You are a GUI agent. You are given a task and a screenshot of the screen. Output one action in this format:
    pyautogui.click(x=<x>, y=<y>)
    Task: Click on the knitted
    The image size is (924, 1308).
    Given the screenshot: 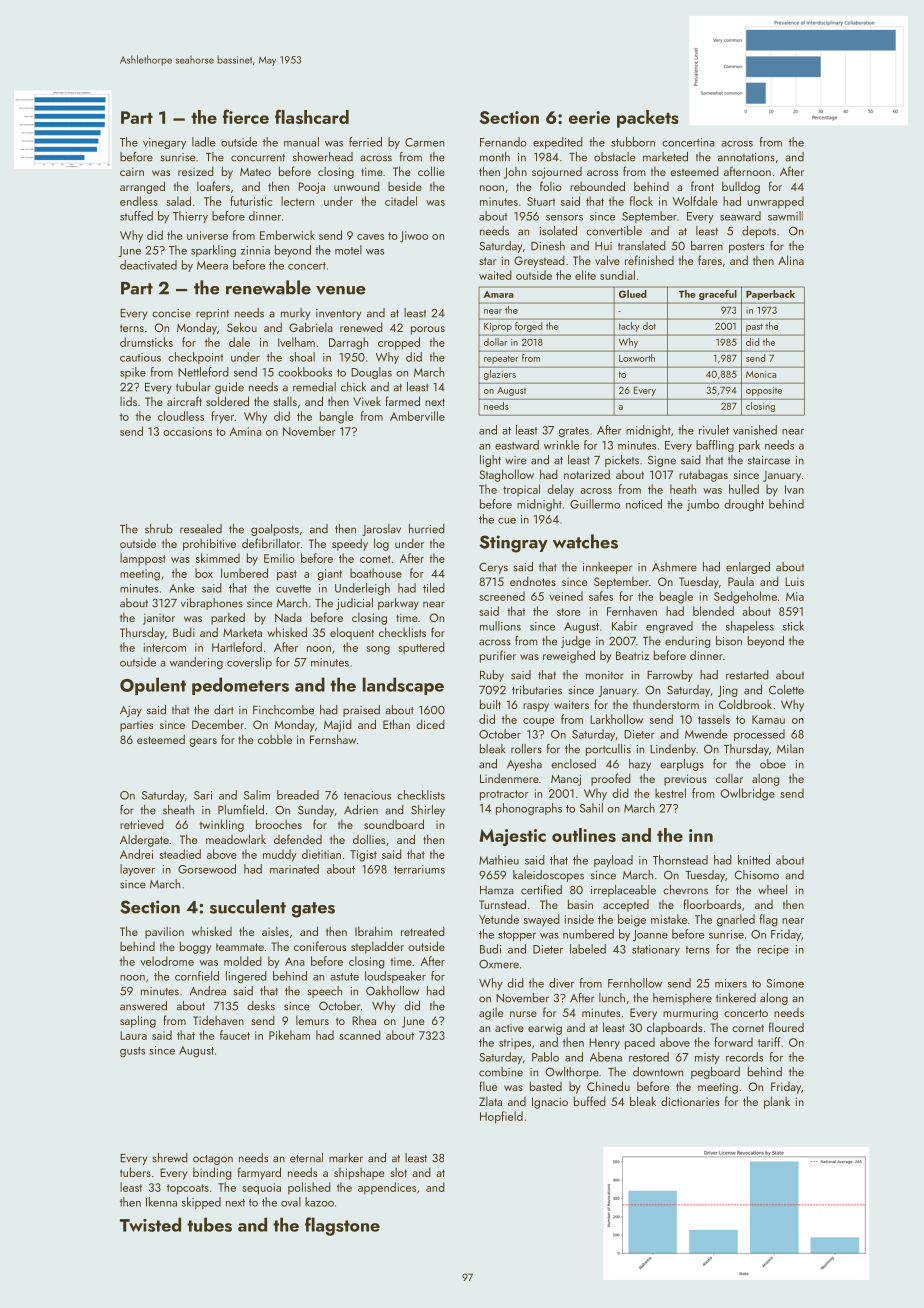 What is the action you would take?
    pyautogui.click(x=754, y=860)
